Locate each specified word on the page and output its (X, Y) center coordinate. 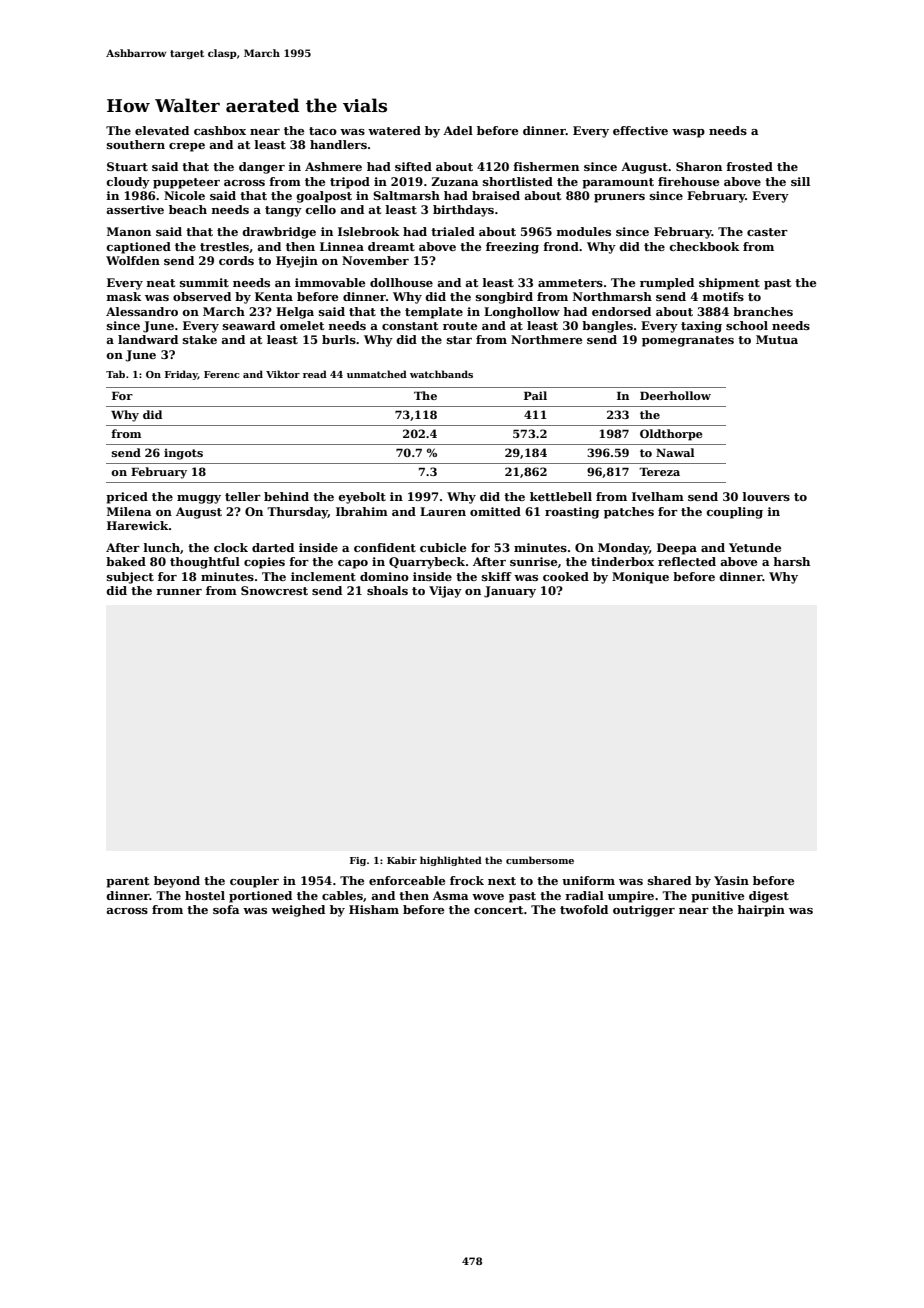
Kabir (402, 860)
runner (179, 592)
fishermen (546, 166)
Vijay (445, 592)
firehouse (688, 181)
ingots (183, 454)
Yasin (731, 880)
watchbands (441, 374)
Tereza (659, 471)
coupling (735, 513)
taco (323, 131)
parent (127, 882)
